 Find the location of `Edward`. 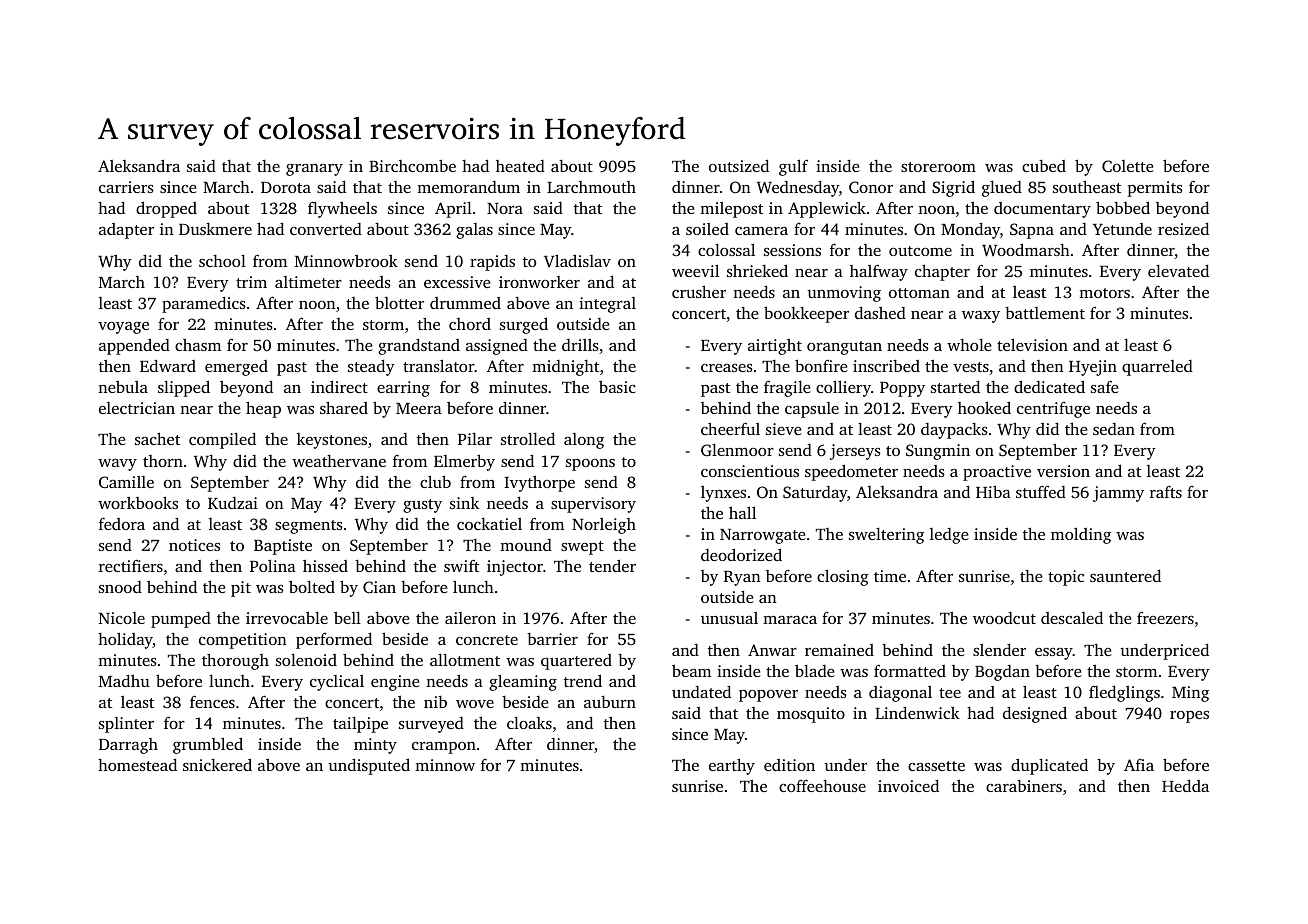

Edward is located at coordinates (168, 365).
